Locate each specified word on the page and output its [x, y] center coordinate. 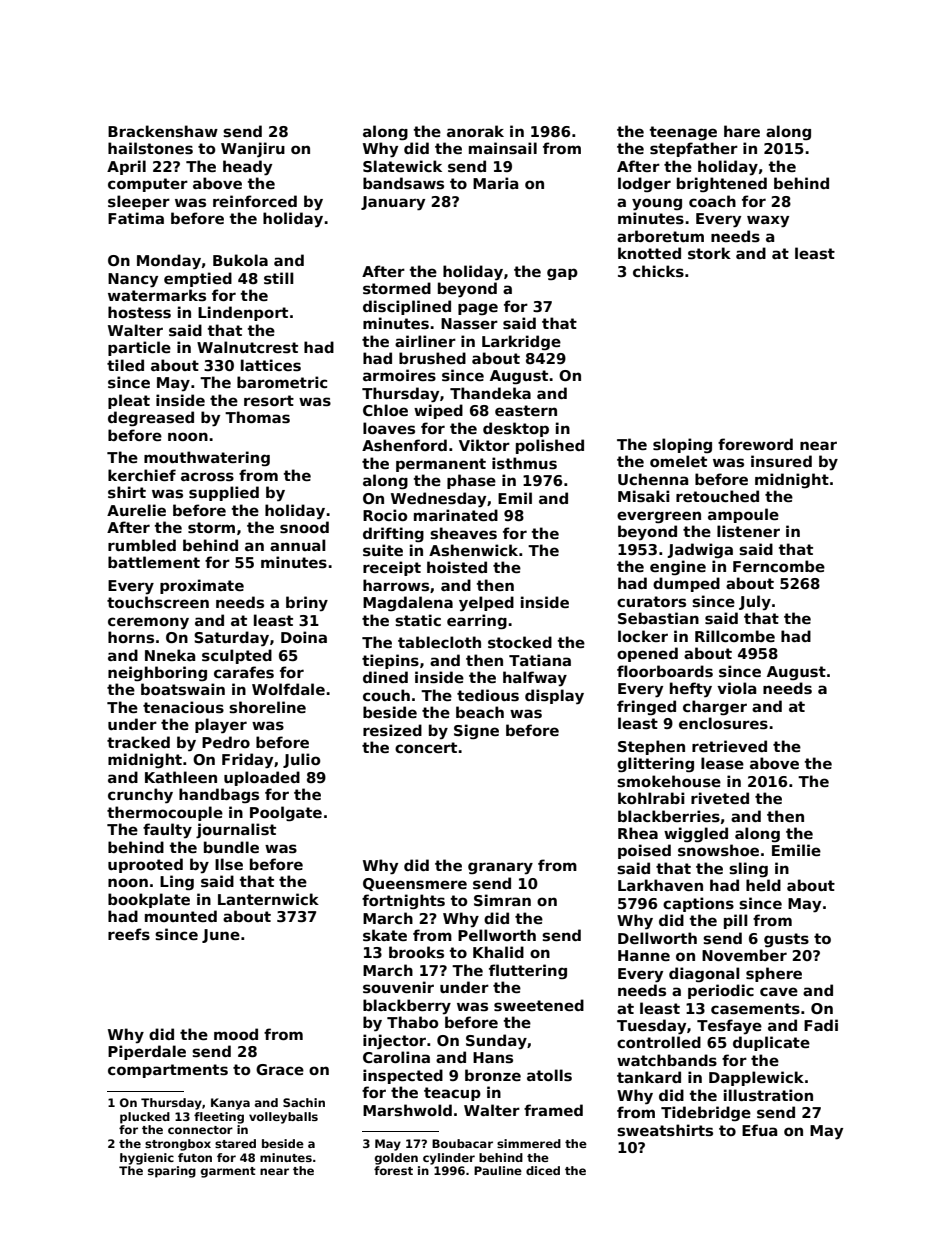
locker [643, 636]
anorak [475, 131]
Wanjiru [253, 149]
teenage [683, 133]
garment [228, 1172]
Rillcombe [735, 636]
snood [304, 527]
